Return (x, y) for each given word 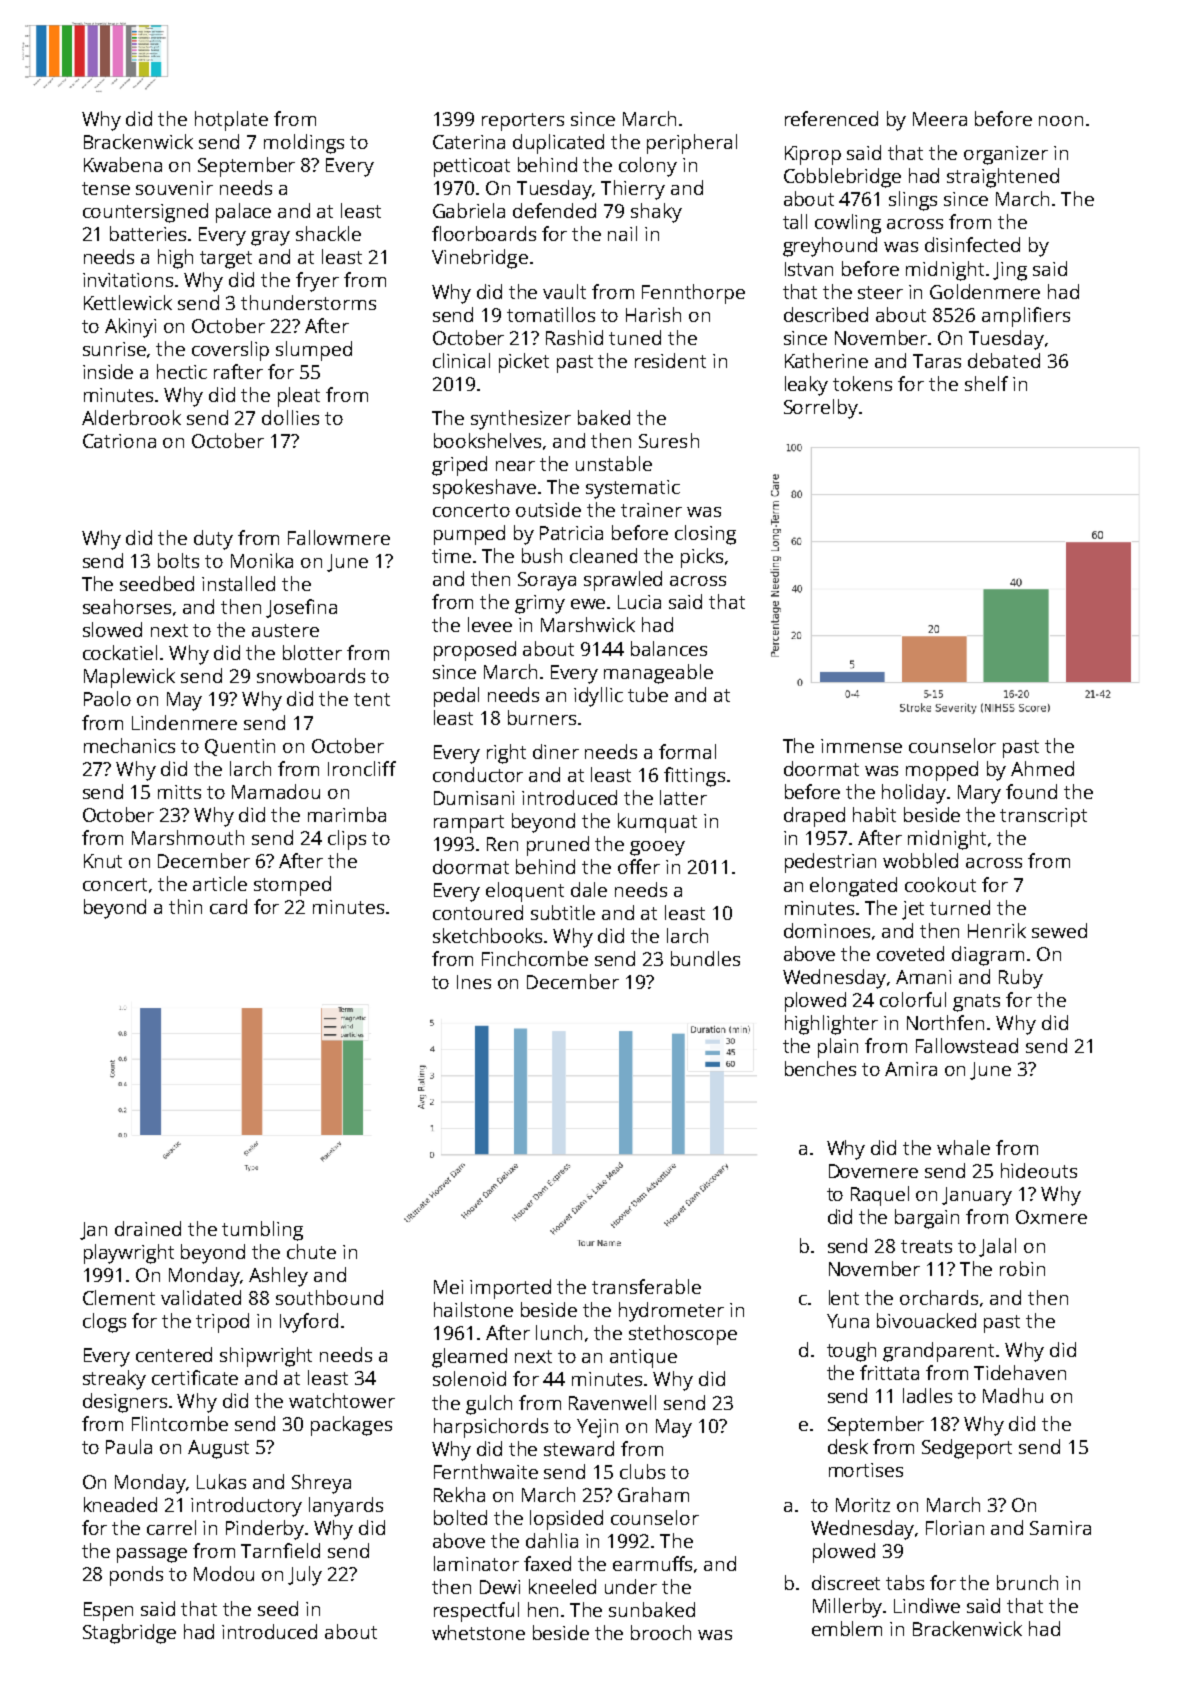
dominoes (827, 930)
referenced (831, 118)
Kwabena (123, 164)
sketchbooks (489, 935)
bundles (705, 958)
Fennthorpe (693, 294)
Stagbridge (129, 1634)
